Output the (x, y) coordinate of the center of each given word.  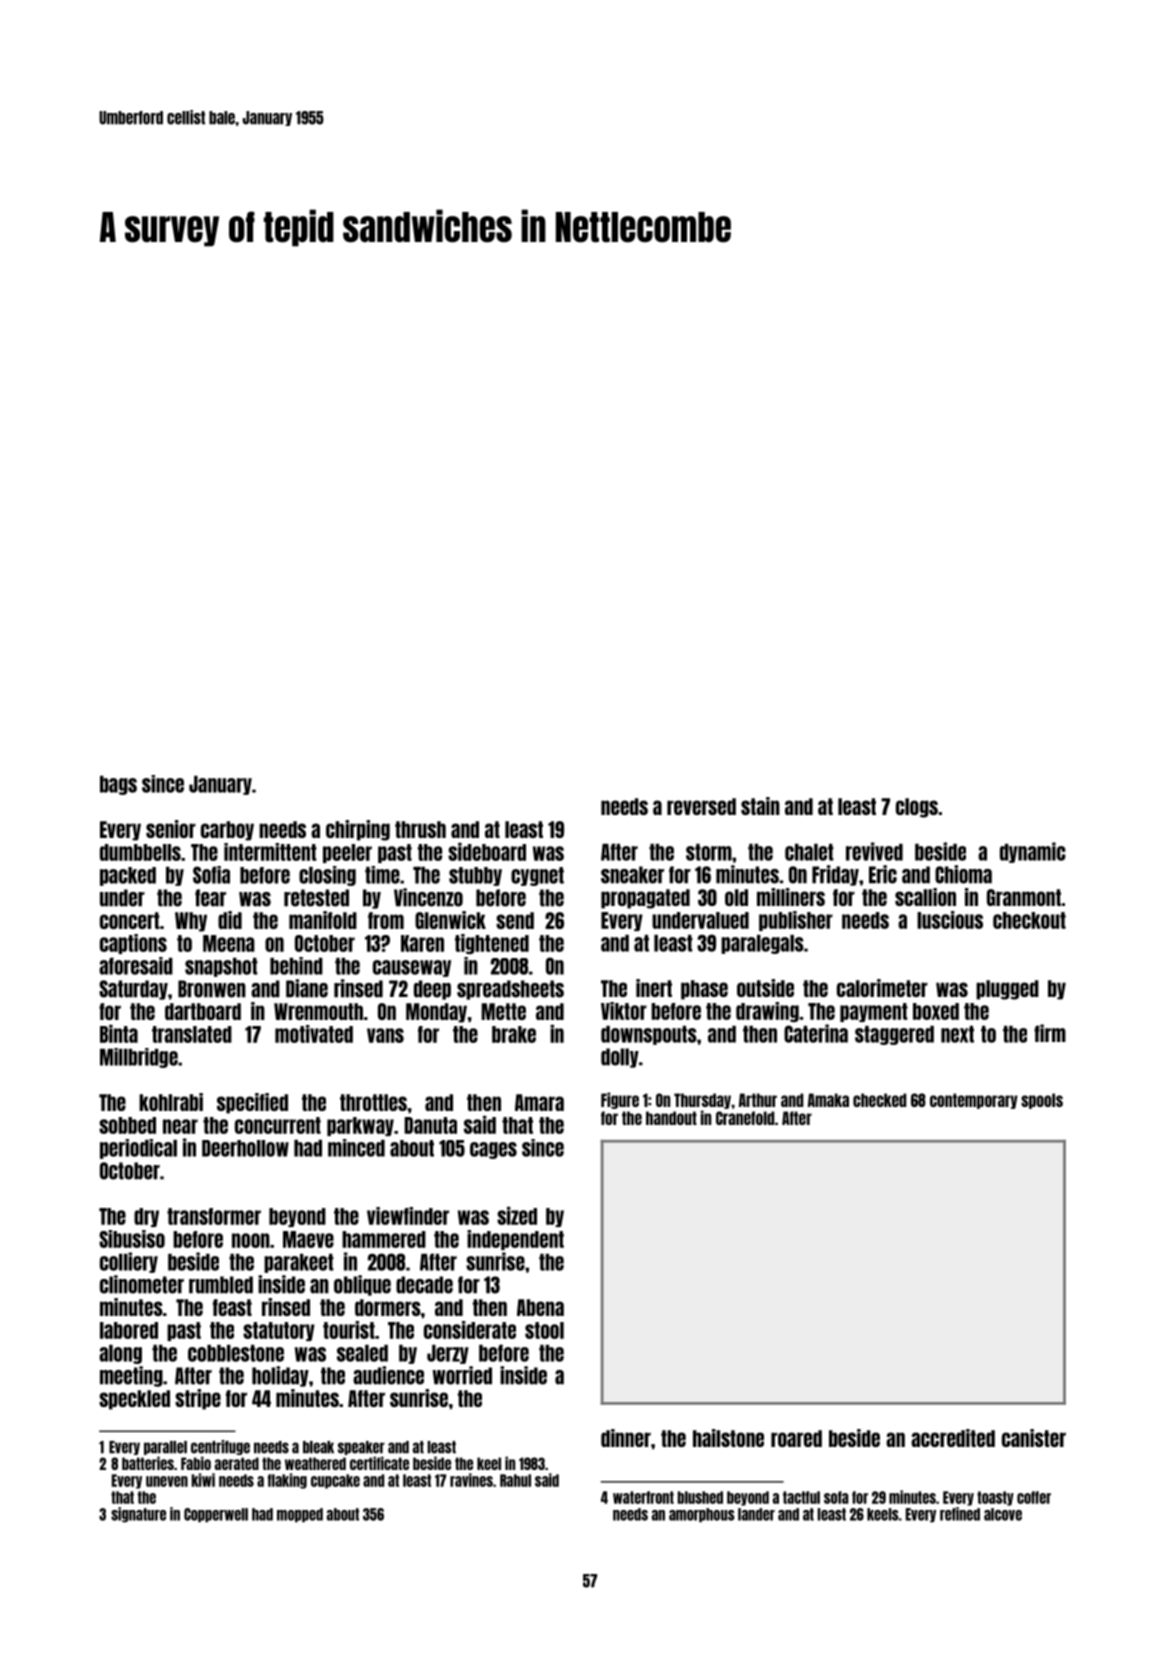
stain (760, 806)
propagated (645, 899)
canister (1034, 1438)
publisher (796, 921)
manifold (323, 920)
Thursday (702, 1101)
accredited (953, 1438)
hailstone (728, 1438)
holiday (280, 1376)
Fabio (196, 1463)
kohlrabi (171, 1102)
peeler (347, 853)
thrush (420, 829)
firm (1050, 1033)
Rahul (515, 1480)
